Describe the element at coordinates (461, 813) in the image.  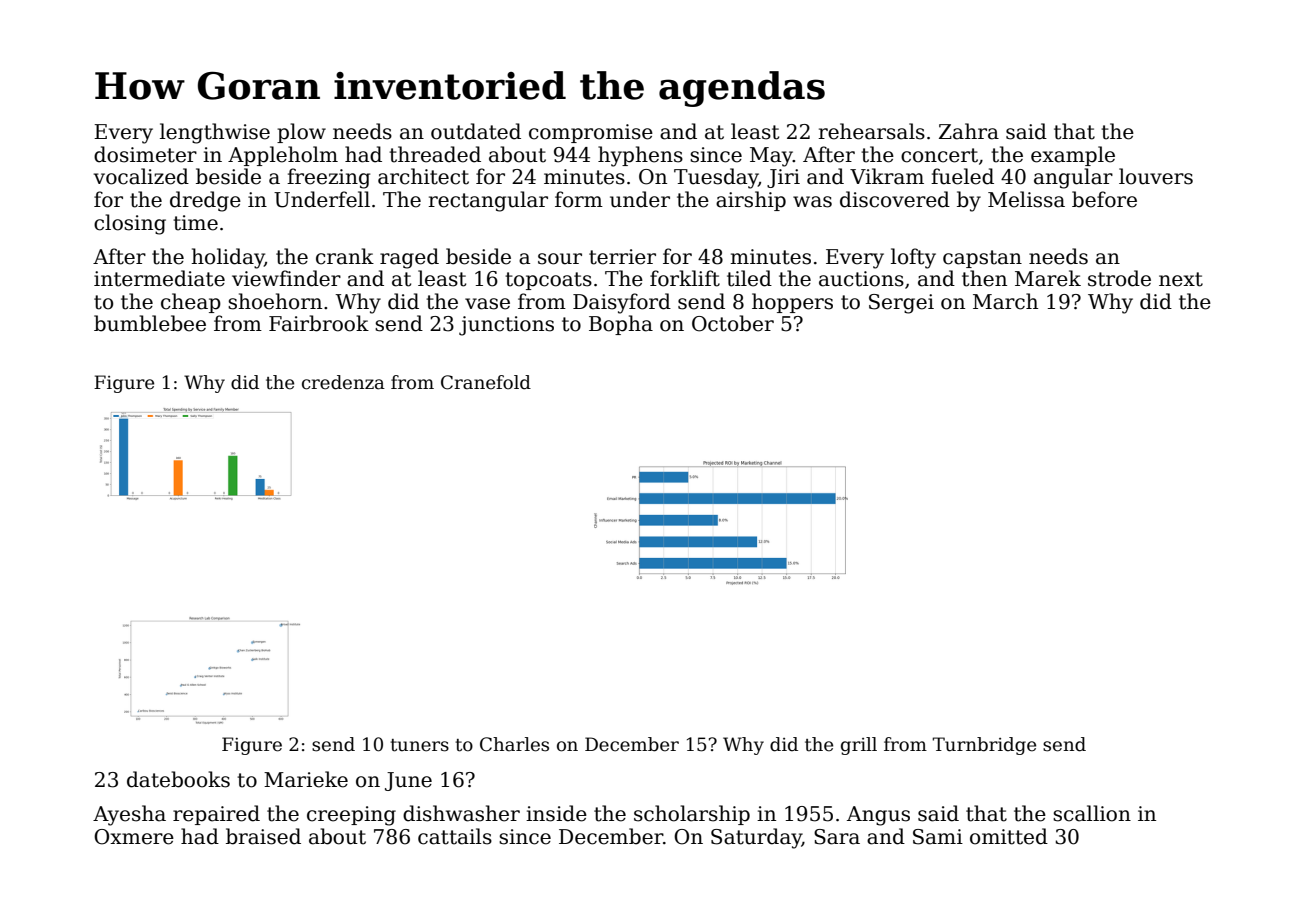
I see `dishwasher` at that location.
